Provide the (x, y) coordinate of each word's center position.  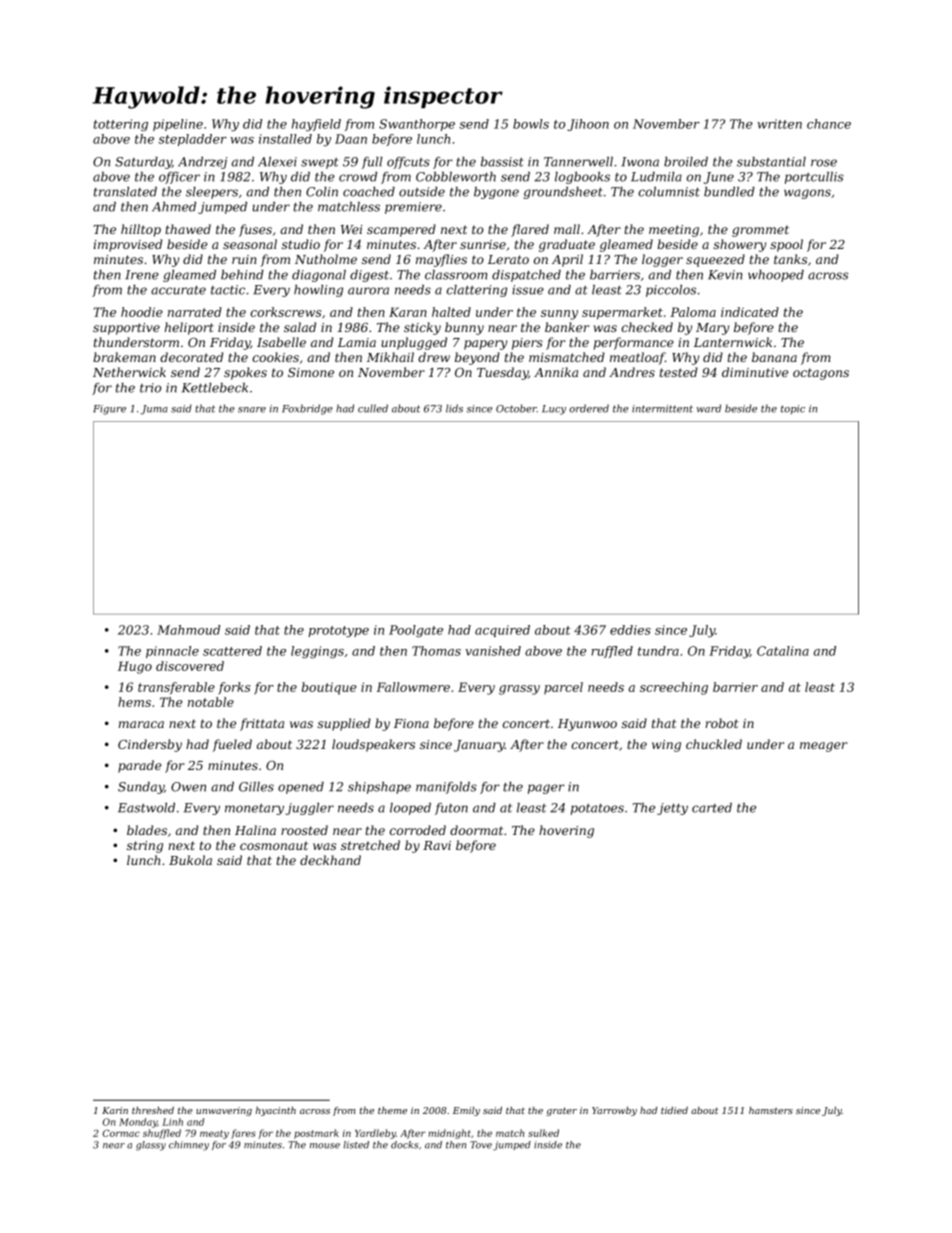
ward (709, 408)
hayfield (316, 125)
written (779, 124)
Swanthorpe (417, 125)
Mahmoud (188, 630)
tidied (674, 1110)
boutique (329, 688)
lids (454, 408)
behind (242, 275)
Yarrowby (614, 1111)
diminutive (755, 372)
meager (823, 747)
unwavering (224, 1111)
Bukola (190, 860)
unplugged (414, 343)
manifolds (446, 788)
